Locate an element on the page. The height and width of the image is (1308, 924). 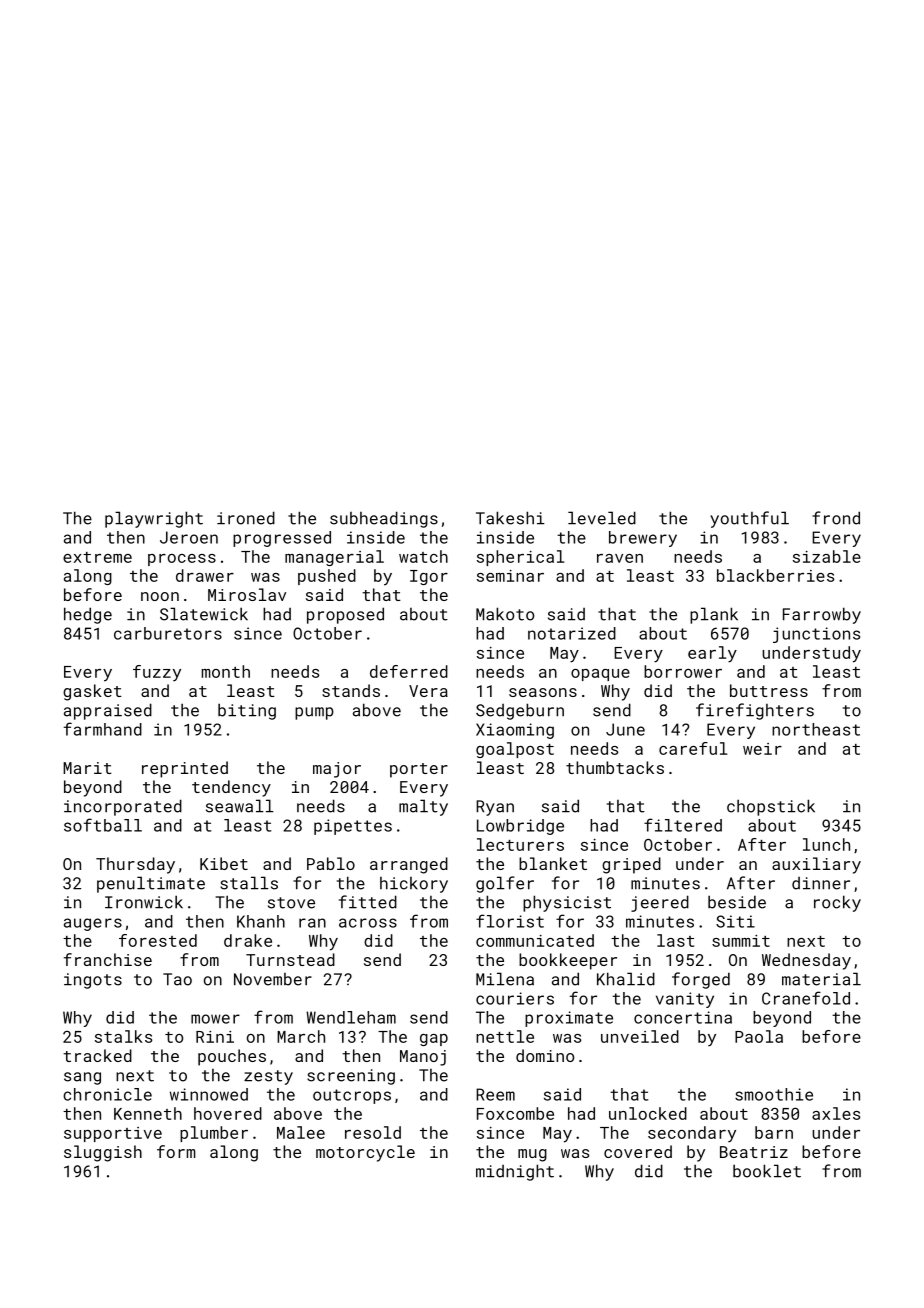
pouches is located at coordinates (232, 1057).
